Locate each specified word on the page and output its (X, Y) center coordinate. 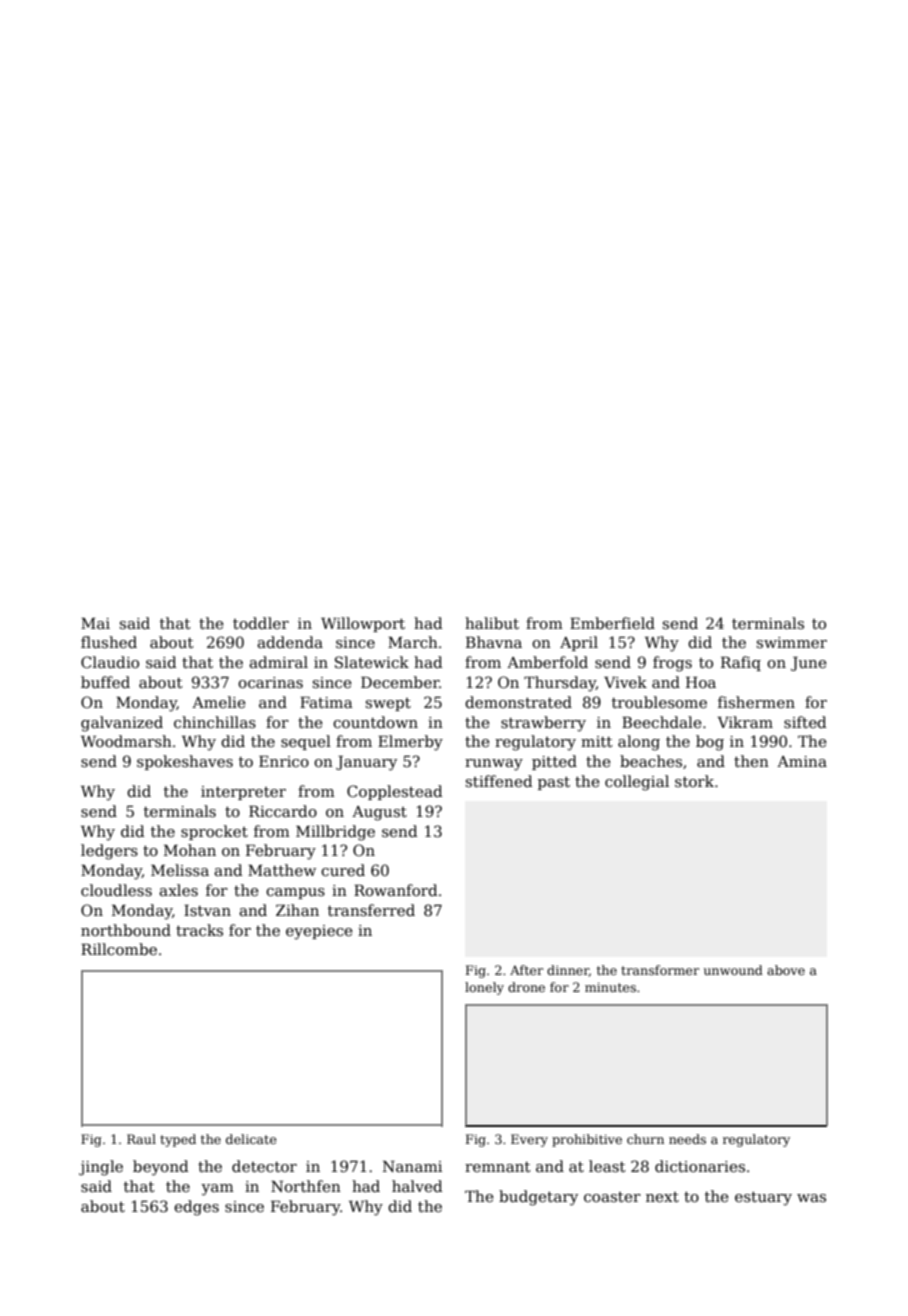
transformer (660, 970)
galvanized (122, 724)
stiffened (499, 781)
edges (196, 1208)
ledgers (109, 852)
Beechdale (662, 722)
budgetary (538, 1198)
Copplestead (395, 792)
